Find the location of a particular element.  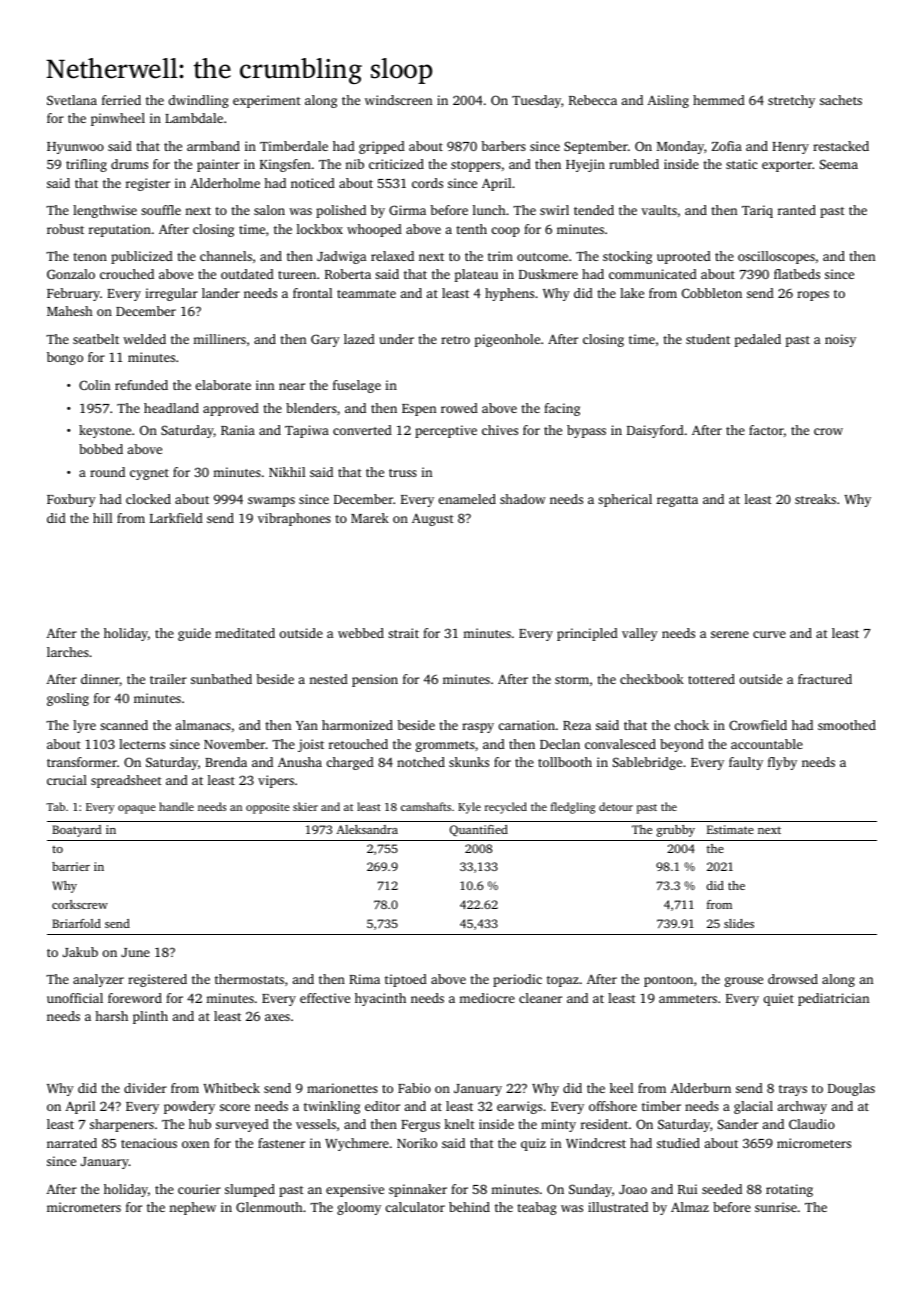

trifling is located at coordinates (86, 165).
